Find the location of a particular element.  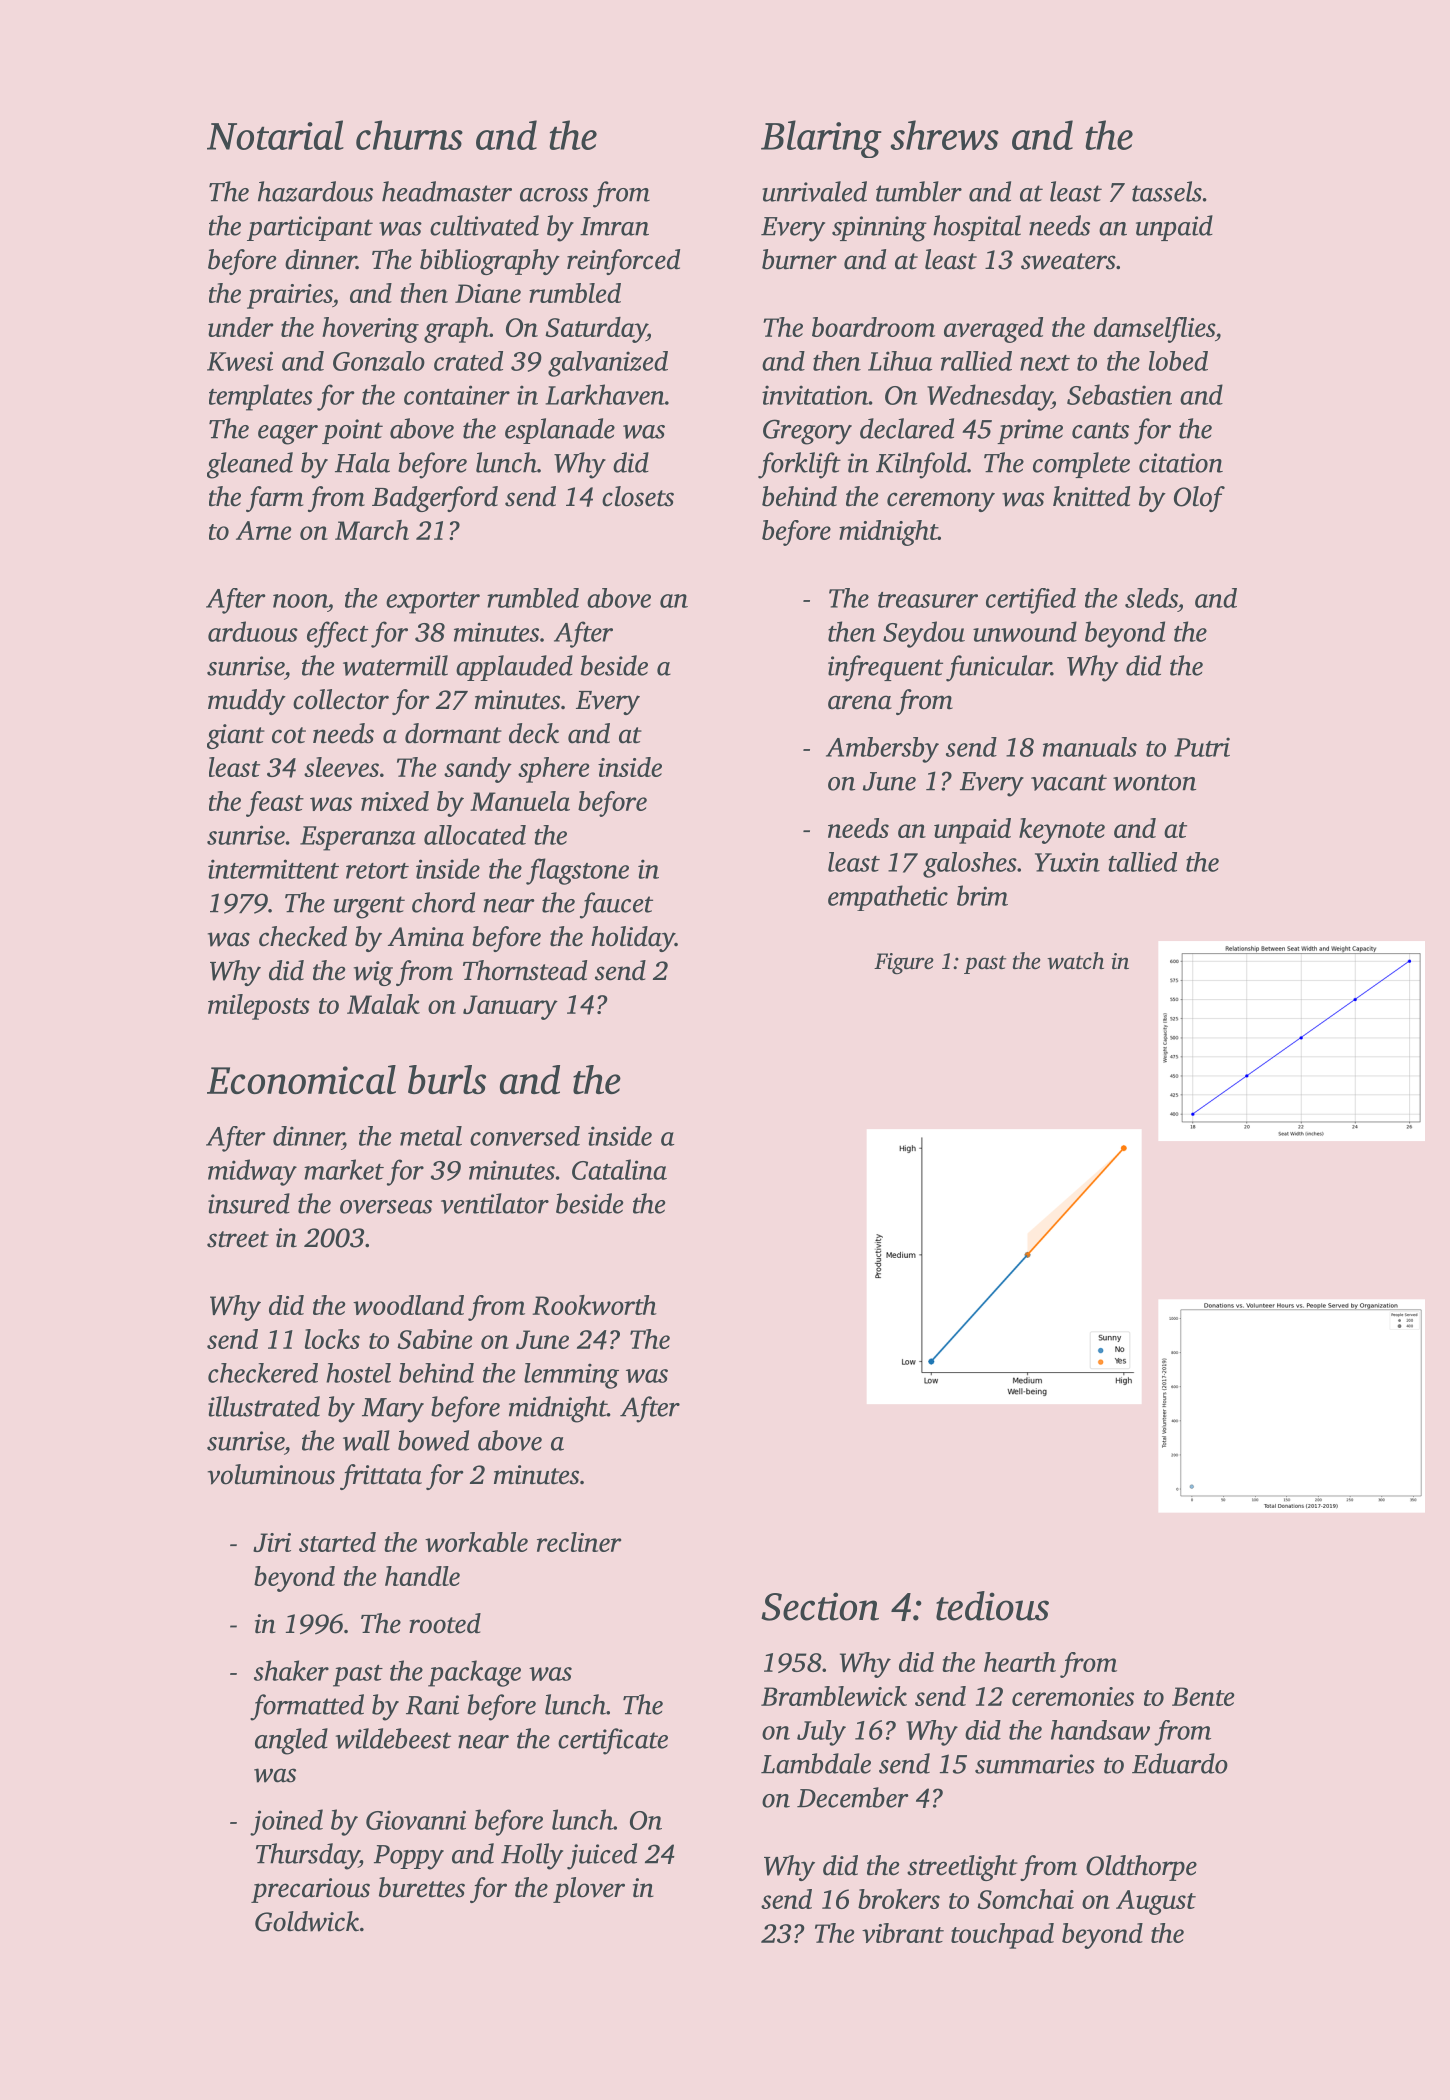

watch is located at coordinates (1075, 961).
